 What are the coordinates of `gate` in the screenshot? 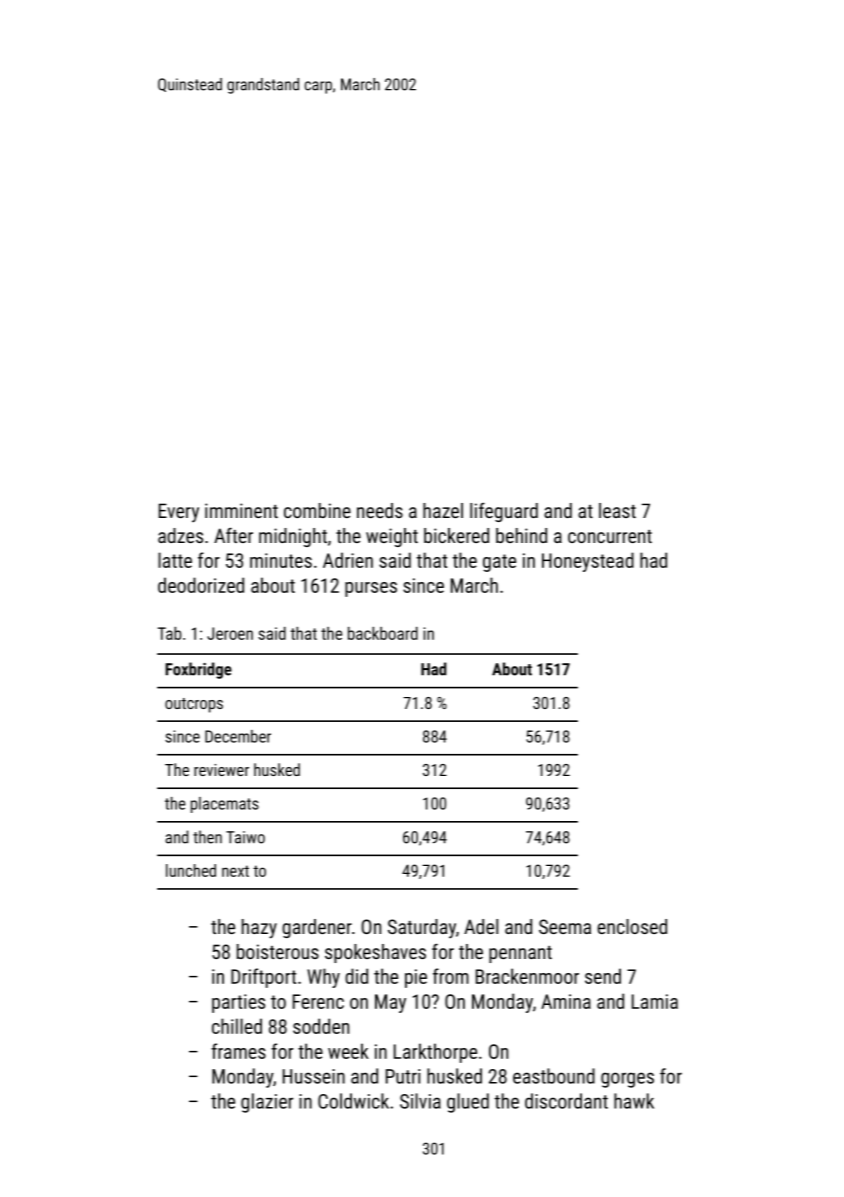 It's located at (499, 563).
